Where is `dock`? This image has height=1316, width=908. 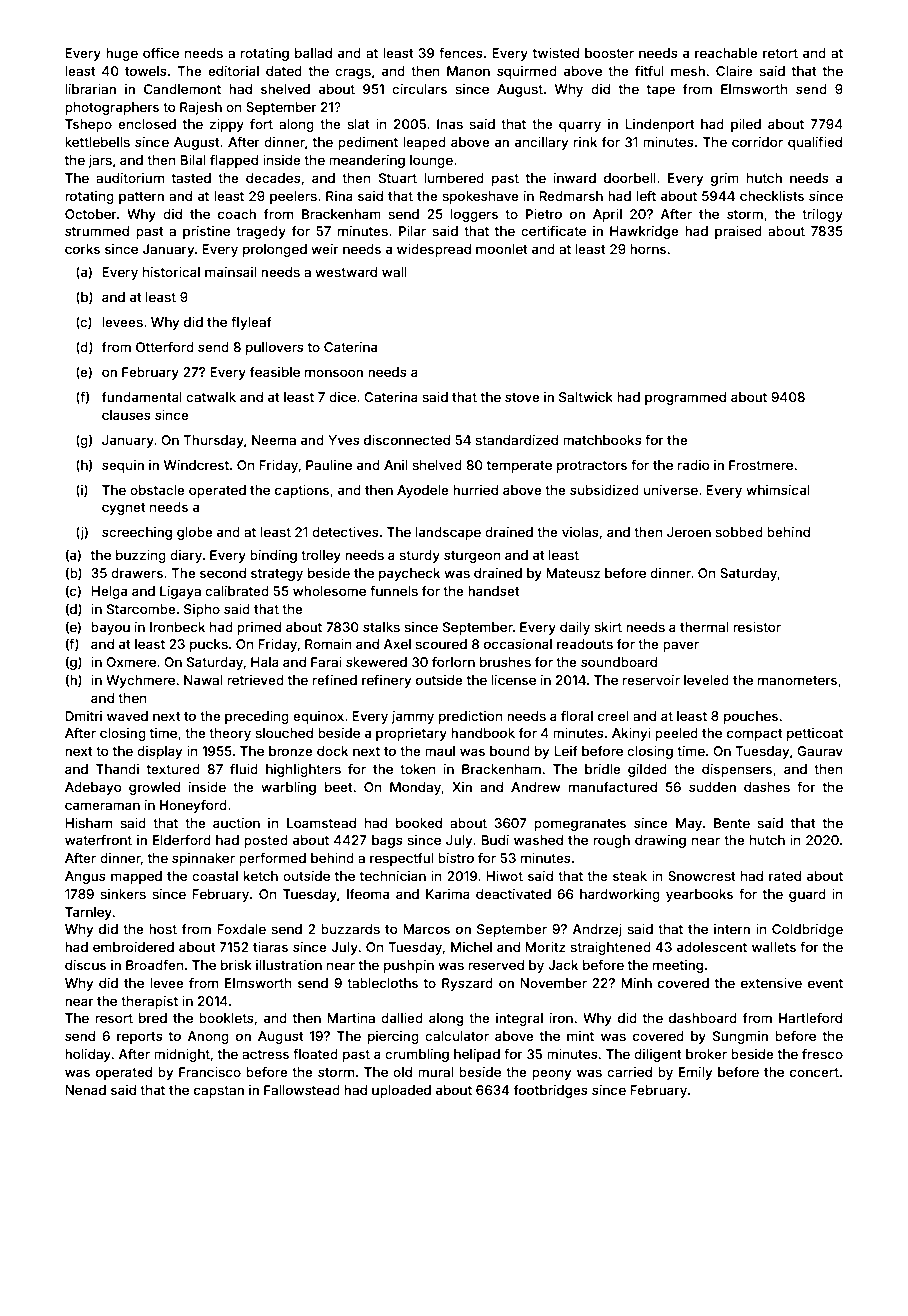 dock is located at coordinates (332, 751).
